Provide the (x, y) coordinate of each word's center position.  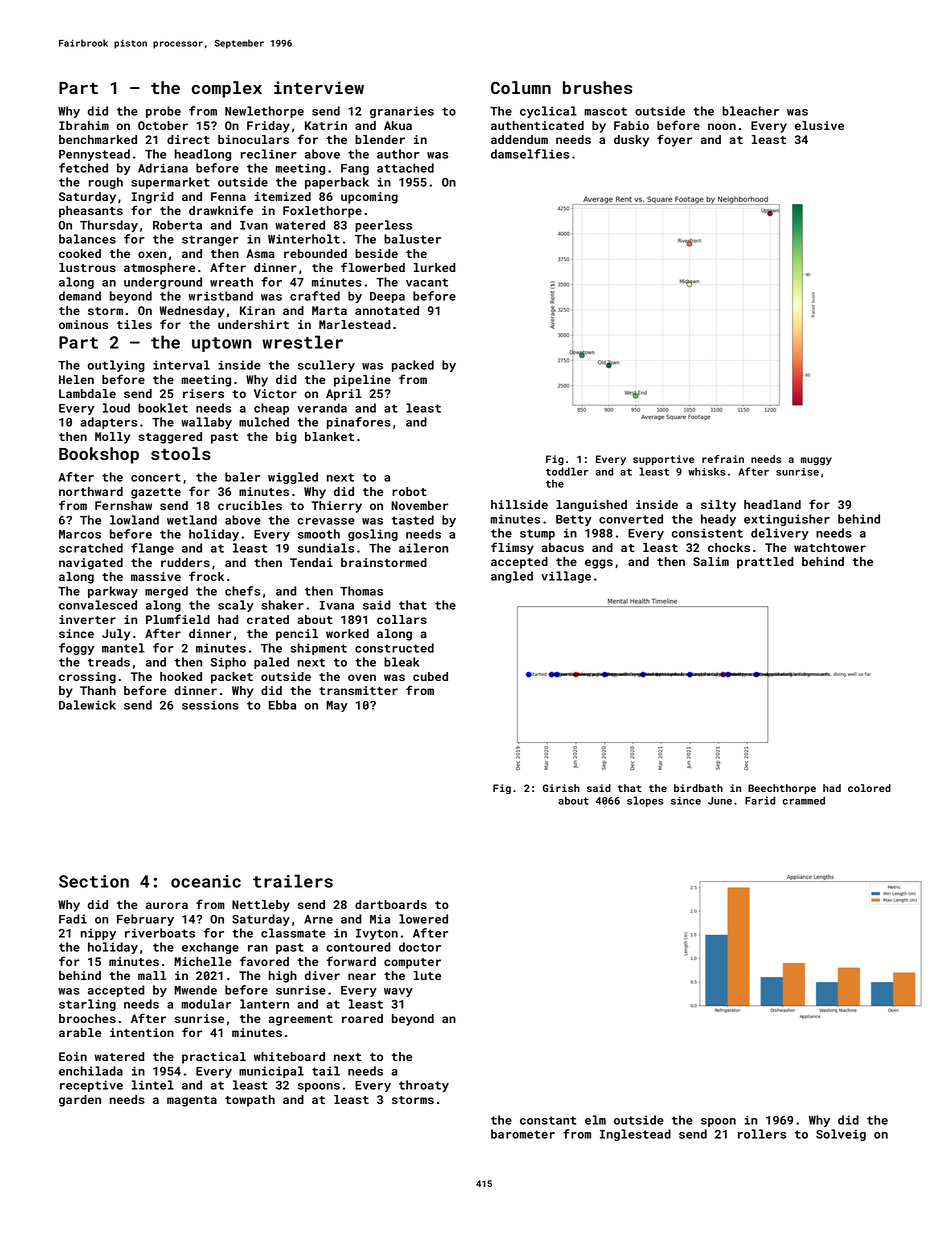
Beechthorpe (782, 789)
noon (722, 126)
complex (227, 89)
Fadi (73, 919)
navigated (91, 564)
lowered (423, 919)
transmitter (358, 690)
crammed (803, 800)
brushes (597, 87)
